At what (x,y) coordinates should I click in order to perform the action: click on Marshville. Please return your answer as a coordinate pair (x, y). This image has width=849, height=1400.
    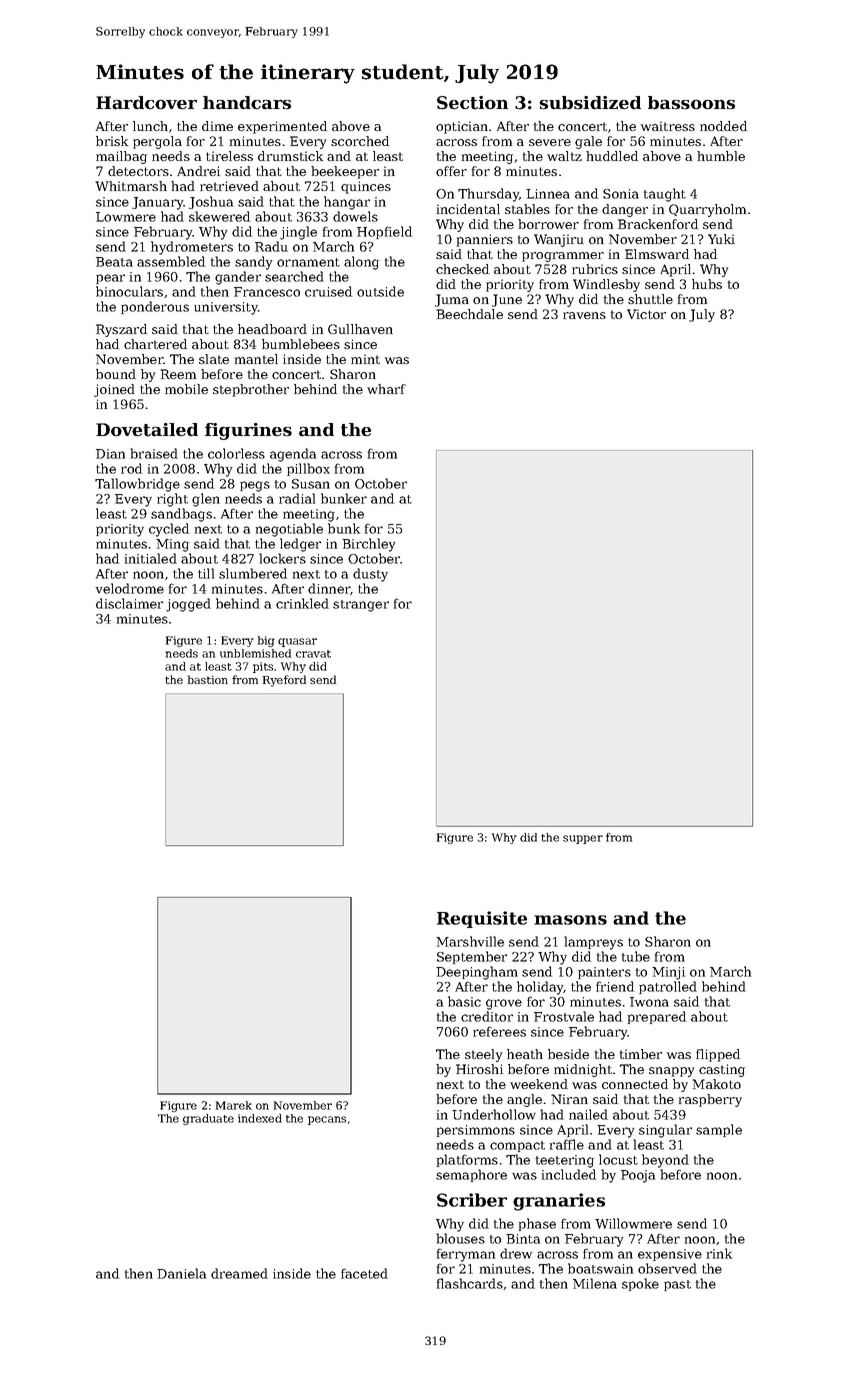
    Looking at the image, I should click on (470, 941).
